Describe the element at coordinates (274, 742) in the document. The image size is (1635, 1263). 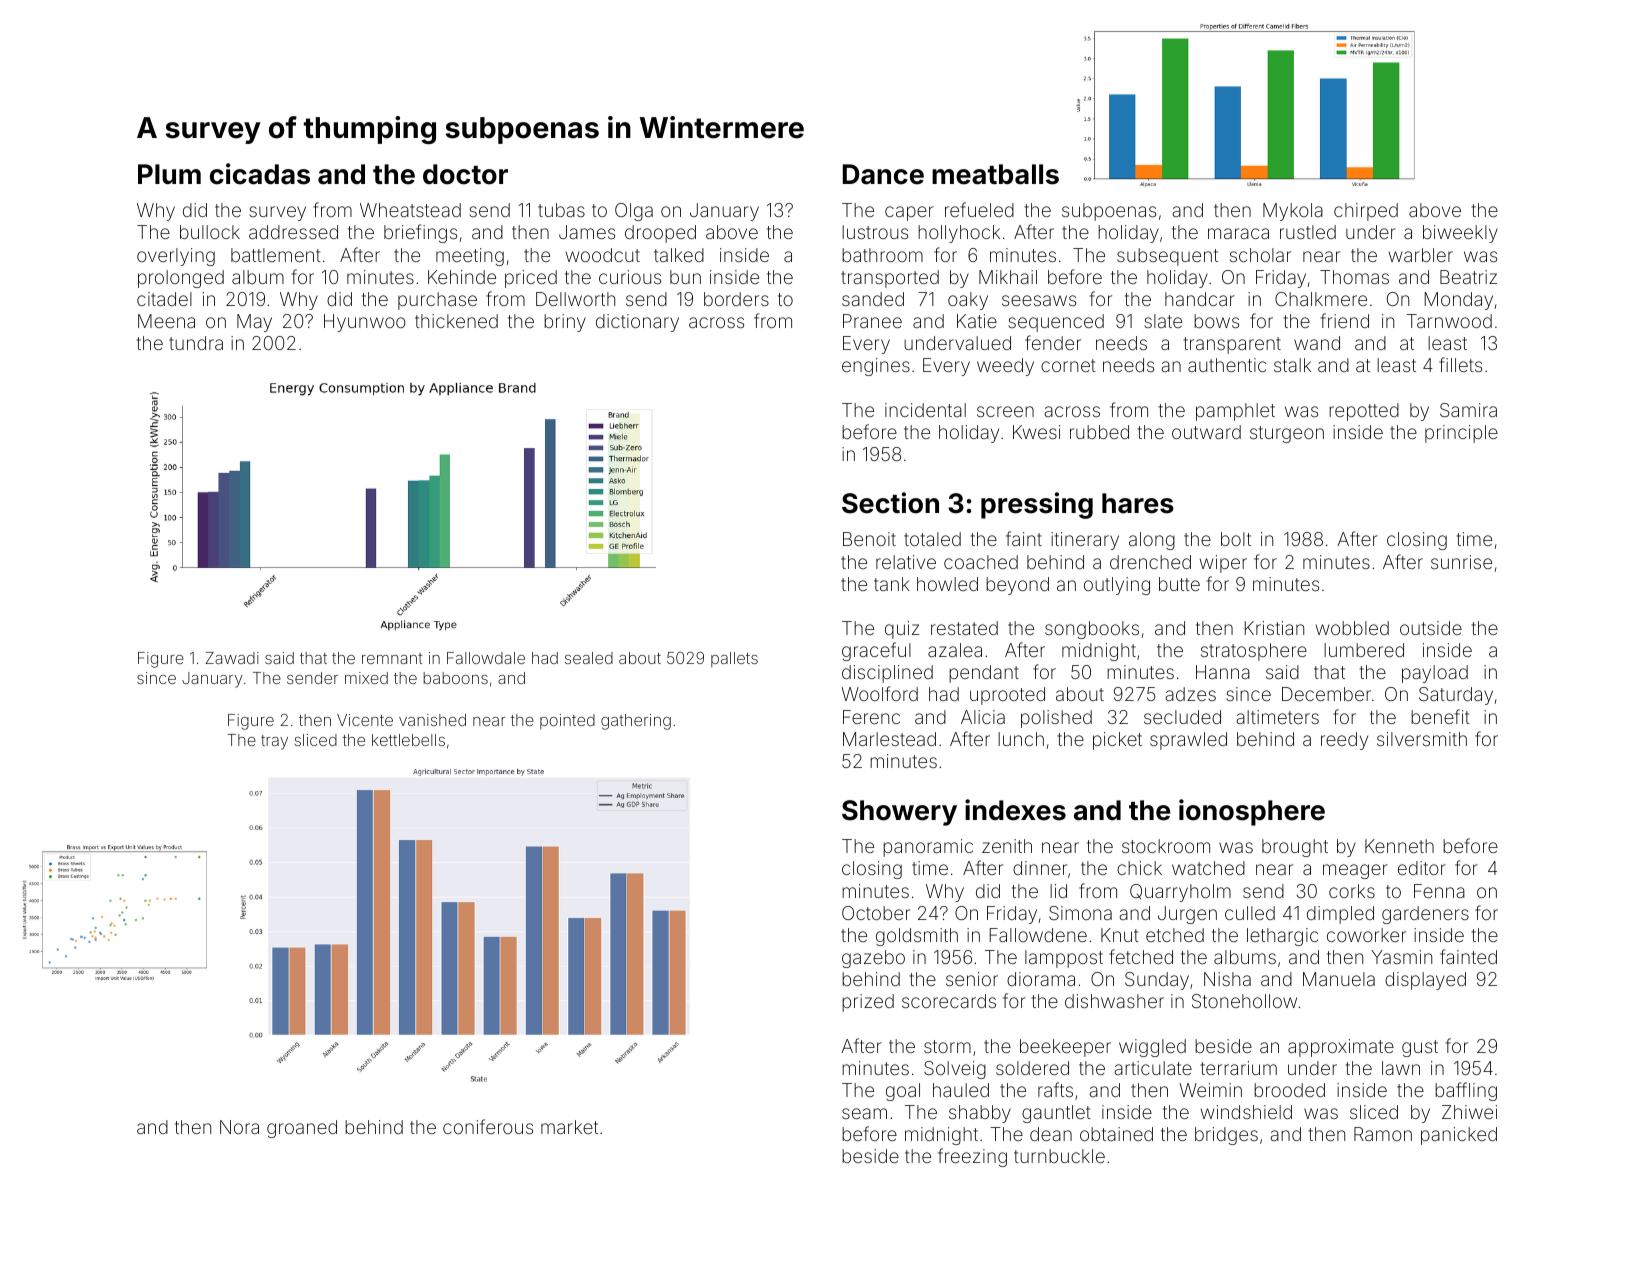
I see `tray` at that location.
